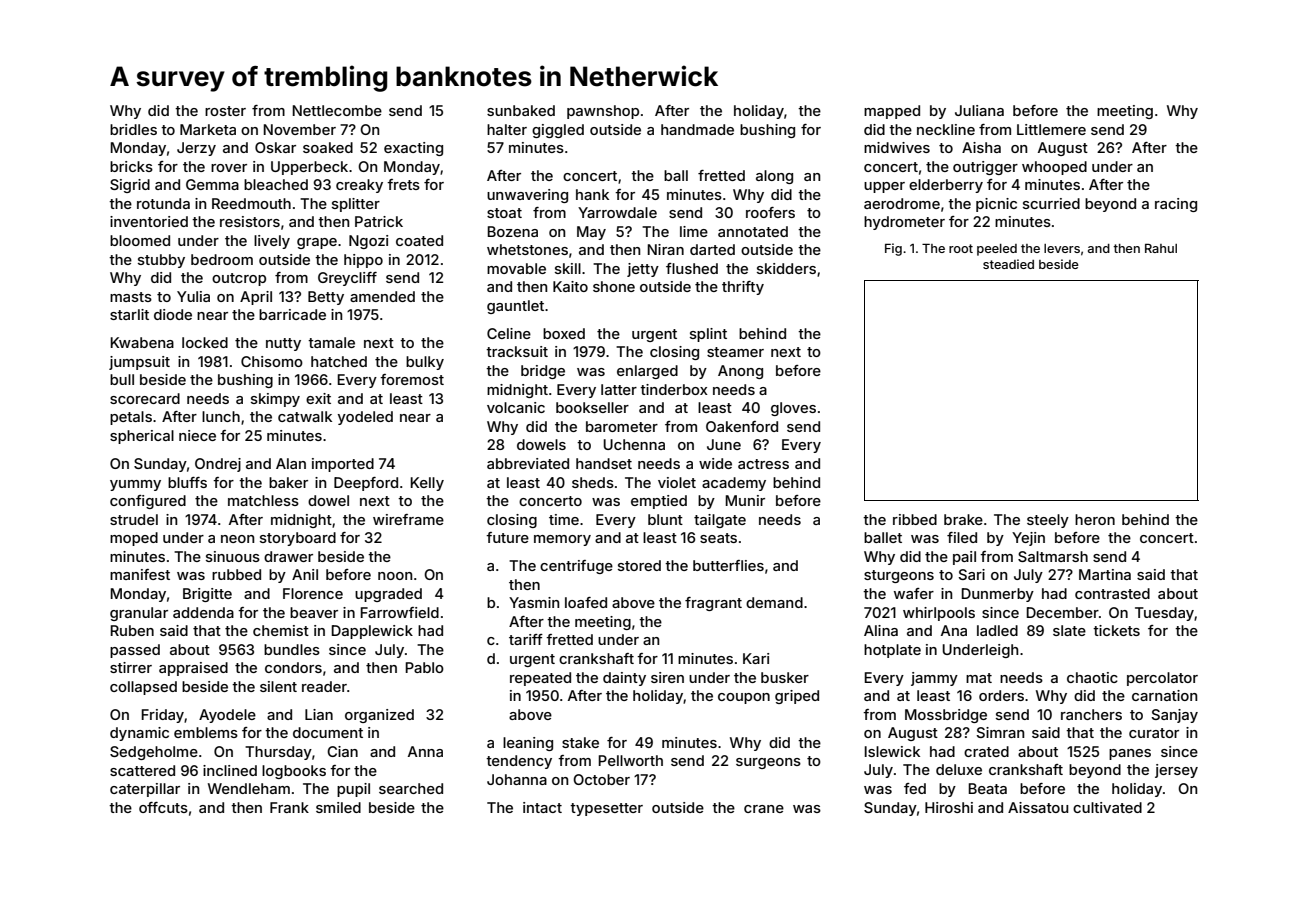  Describe the element at coordinates (521, 110) in the screenshot. I see `sunbaked` at that location.
